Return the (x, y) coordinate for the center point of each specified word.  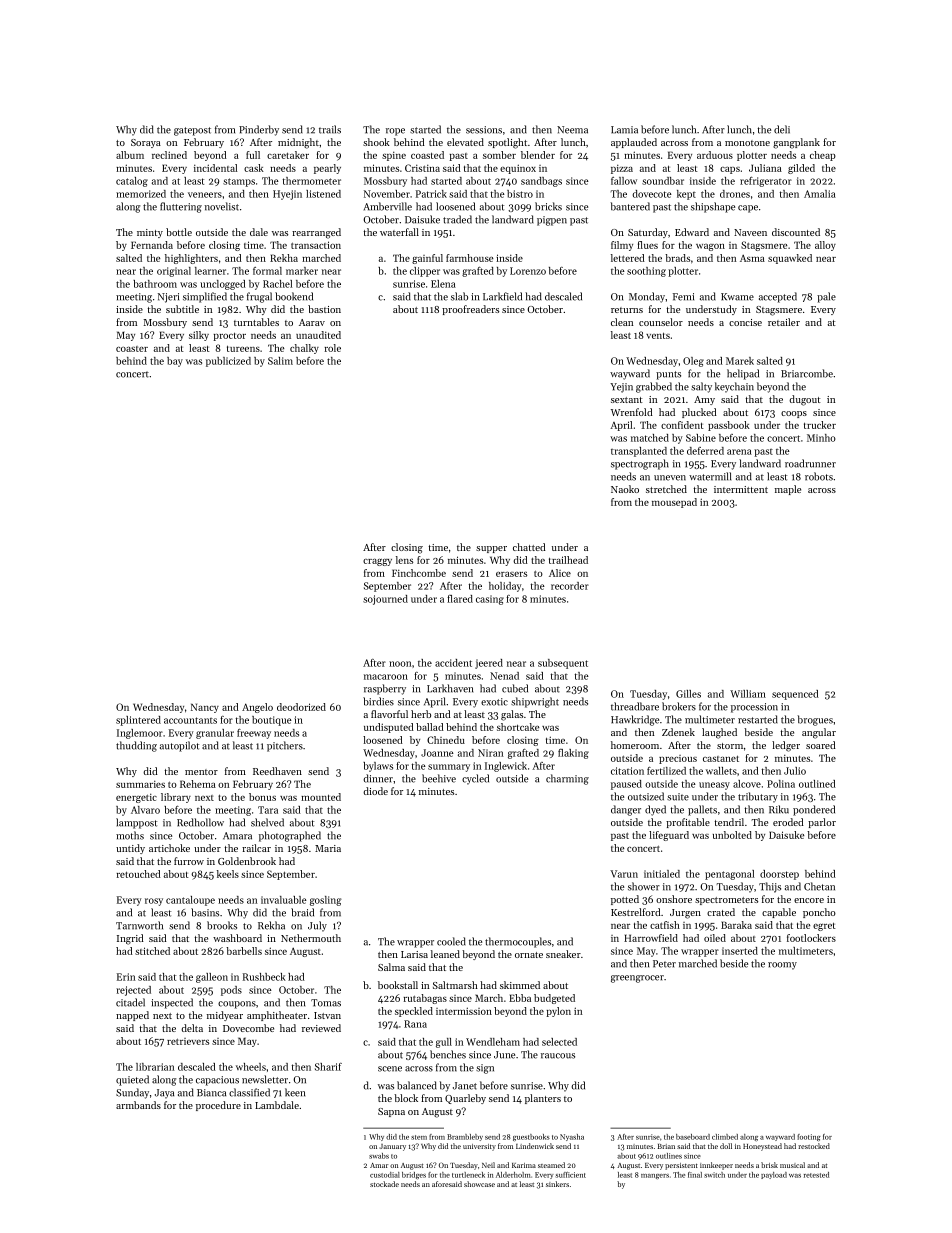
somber (499, 155)
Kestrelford (636, 912)
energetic (136, 798)
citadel (130, 1002)
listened (323, 194)
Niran (490, 753)
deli (782, 129)
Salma (391, 967)
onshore (674, 899)
